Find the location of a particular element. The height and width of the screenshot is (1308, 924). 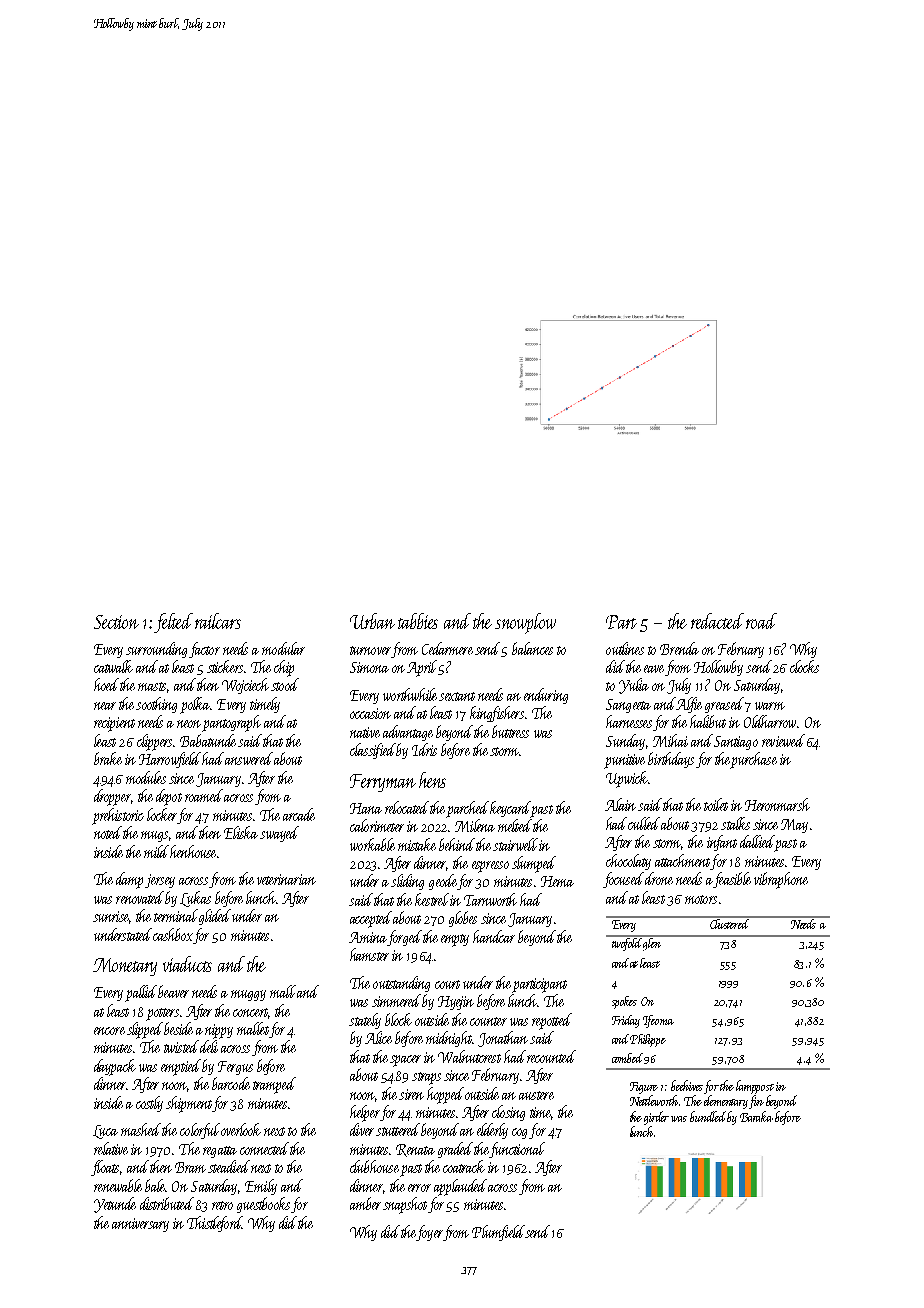

deli is located at coordinates (209, 1046).
